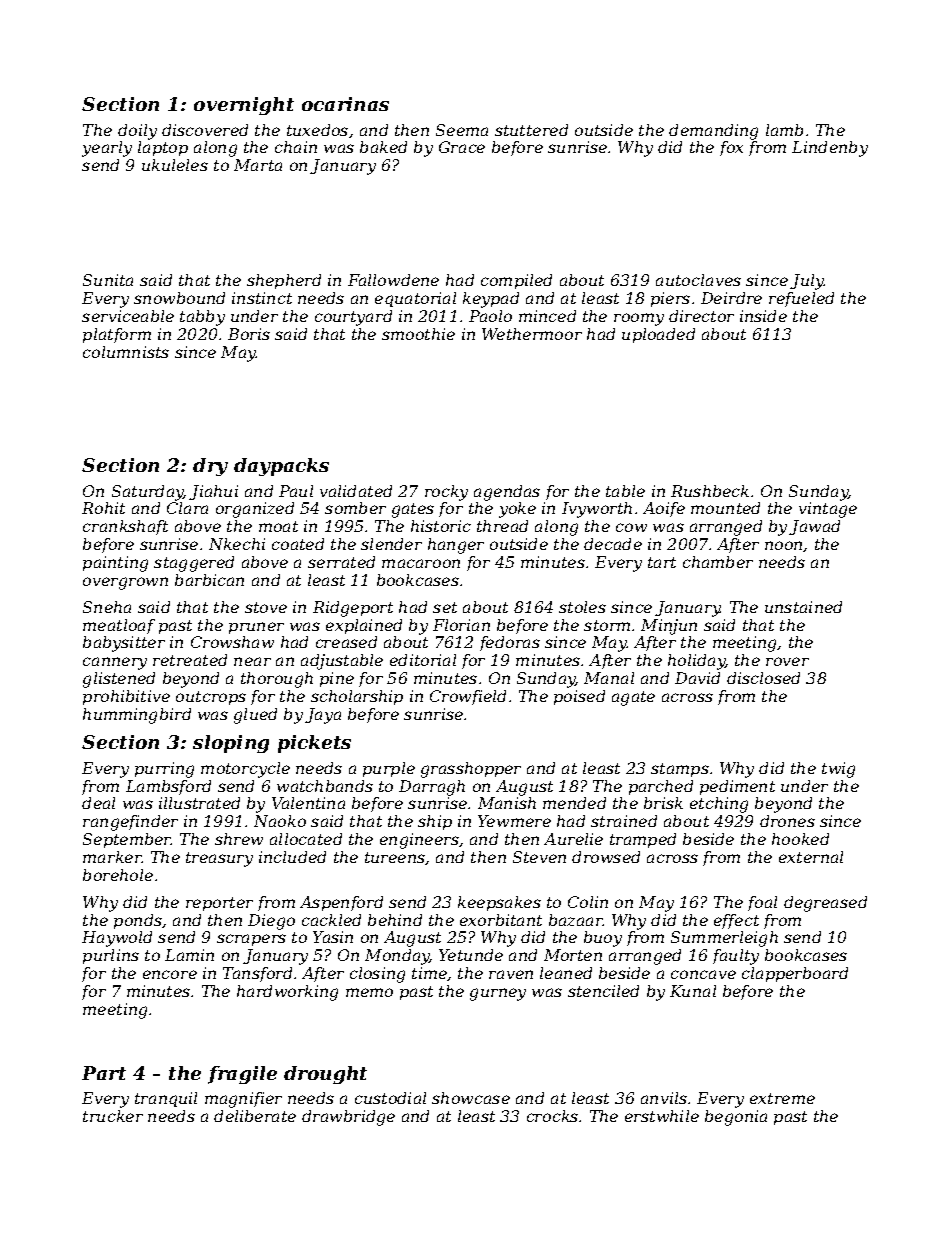 The image size is (952, 1233). What do you see at coordinates (579, 697) in the image?
I see `poised` at bounding box center [579, 697].
